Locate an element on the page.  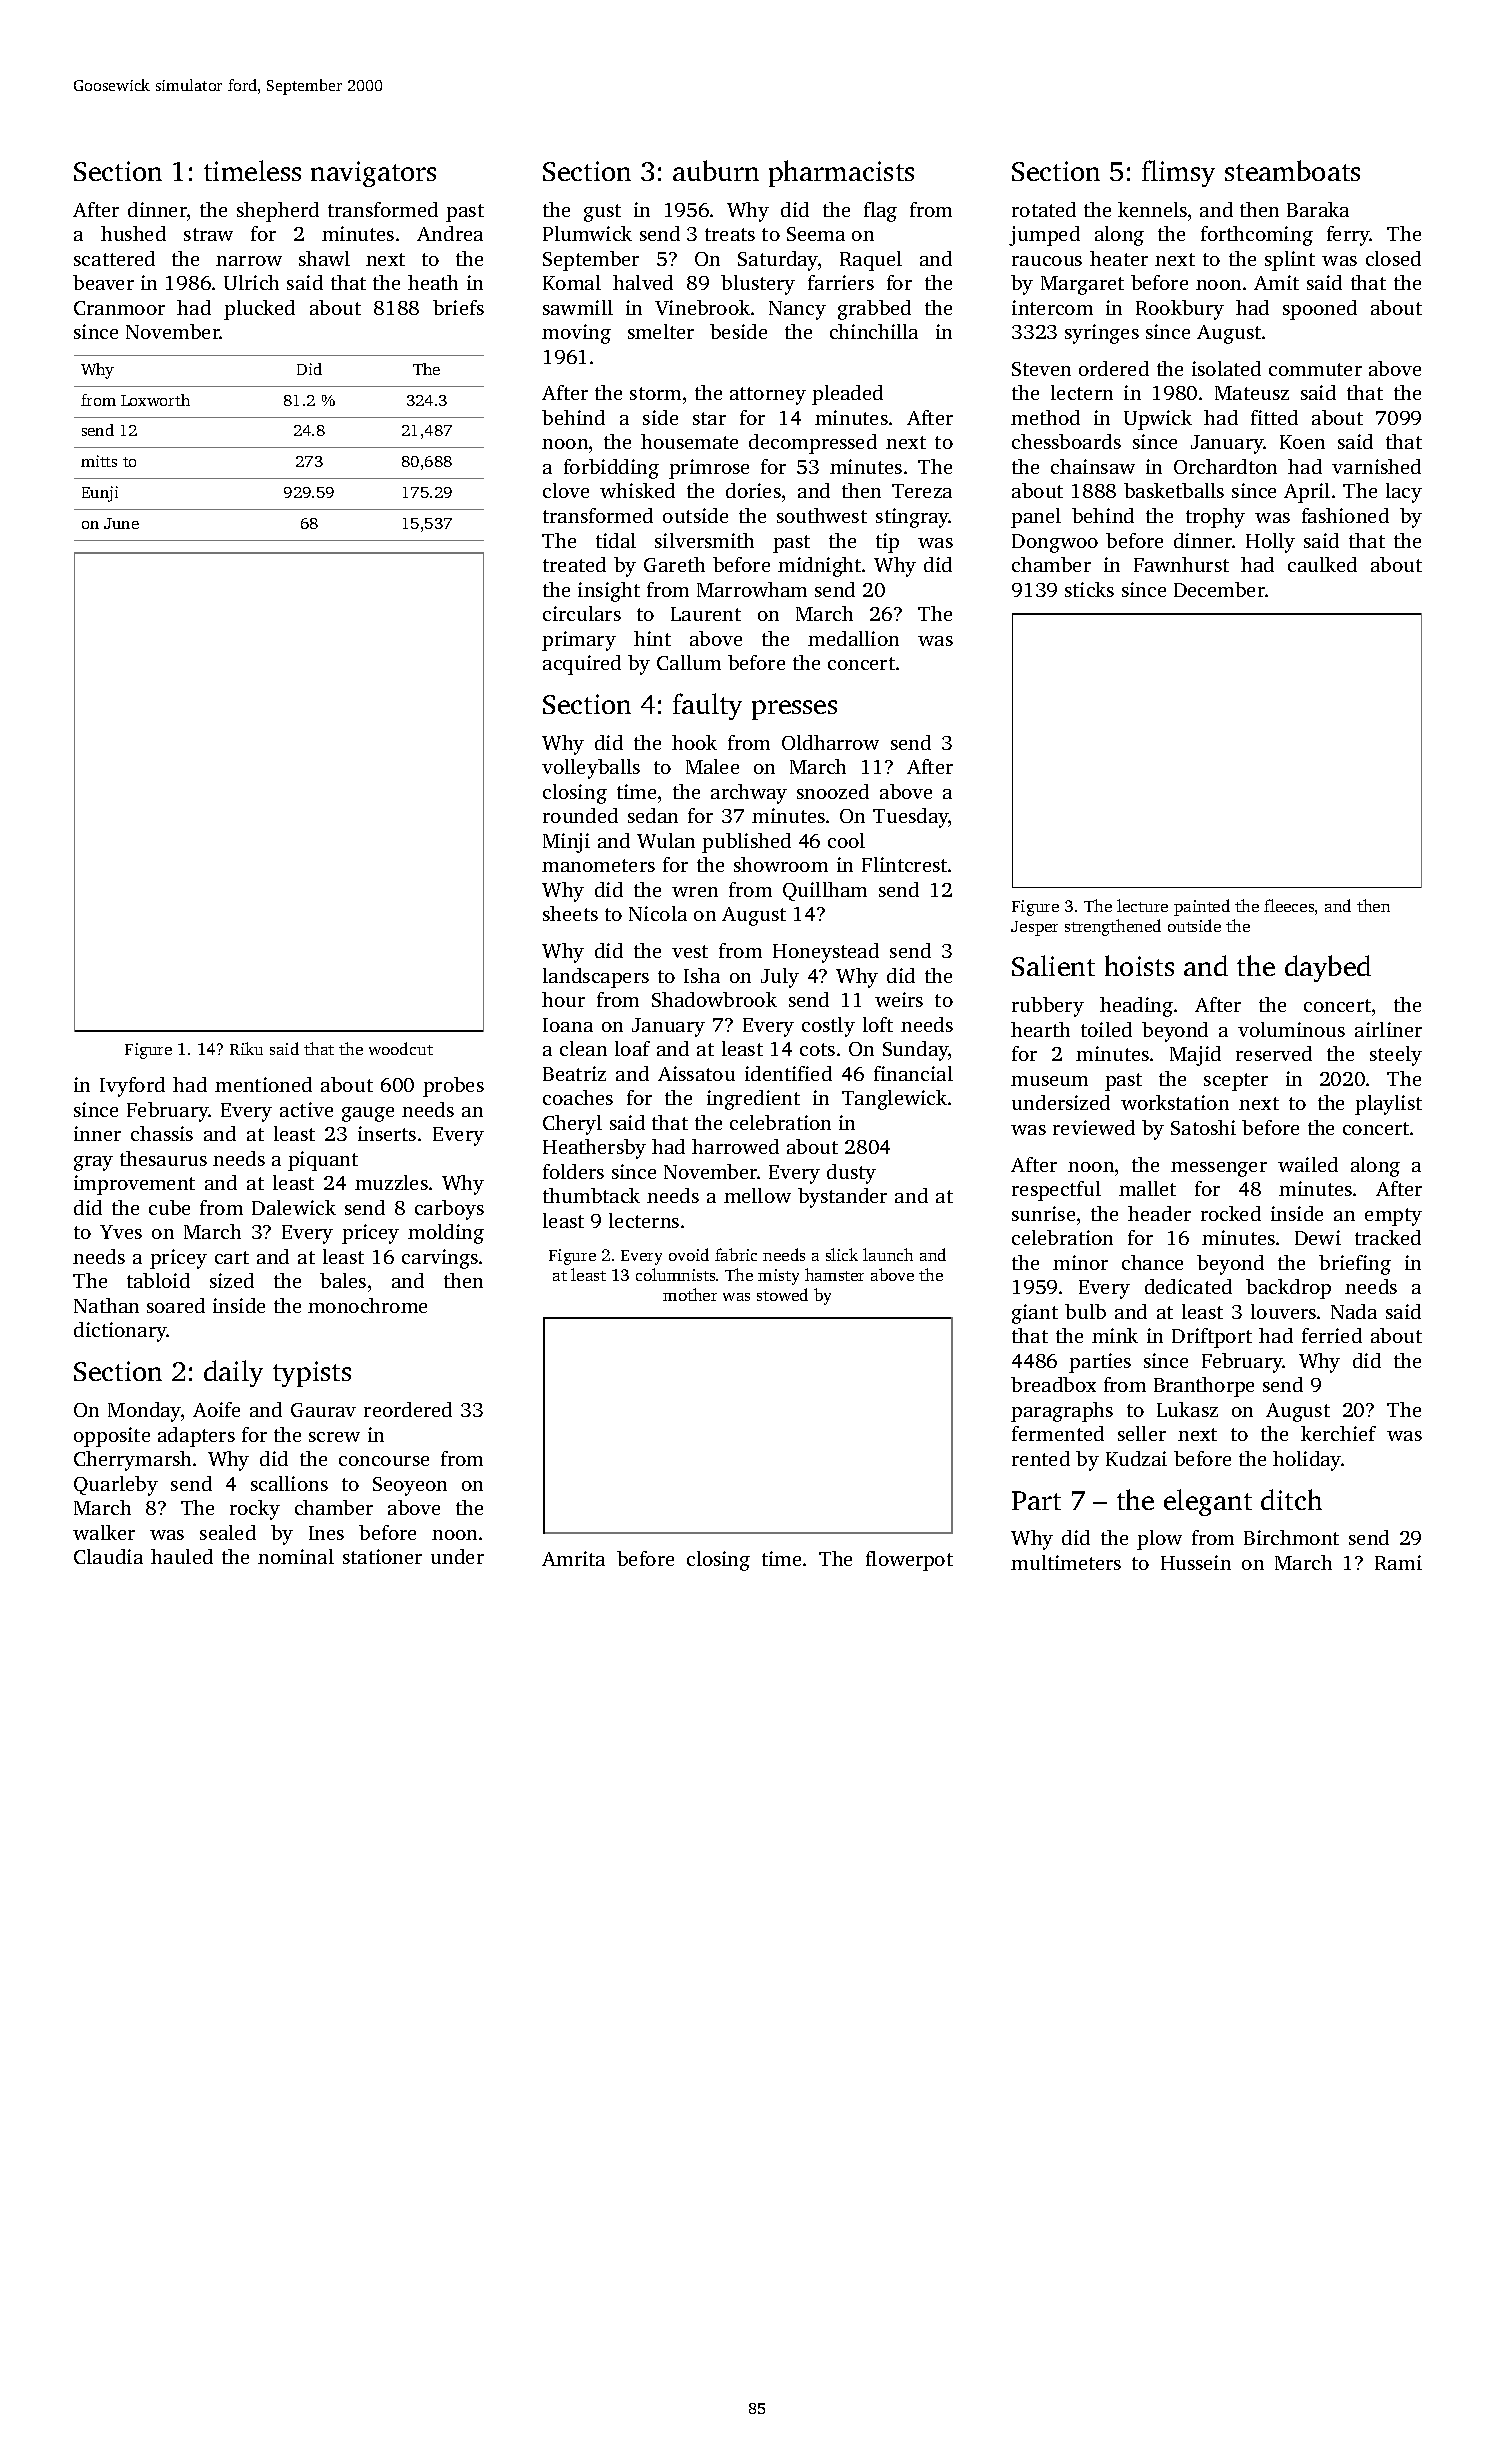
whisked is located at coordinates (637, 490).
